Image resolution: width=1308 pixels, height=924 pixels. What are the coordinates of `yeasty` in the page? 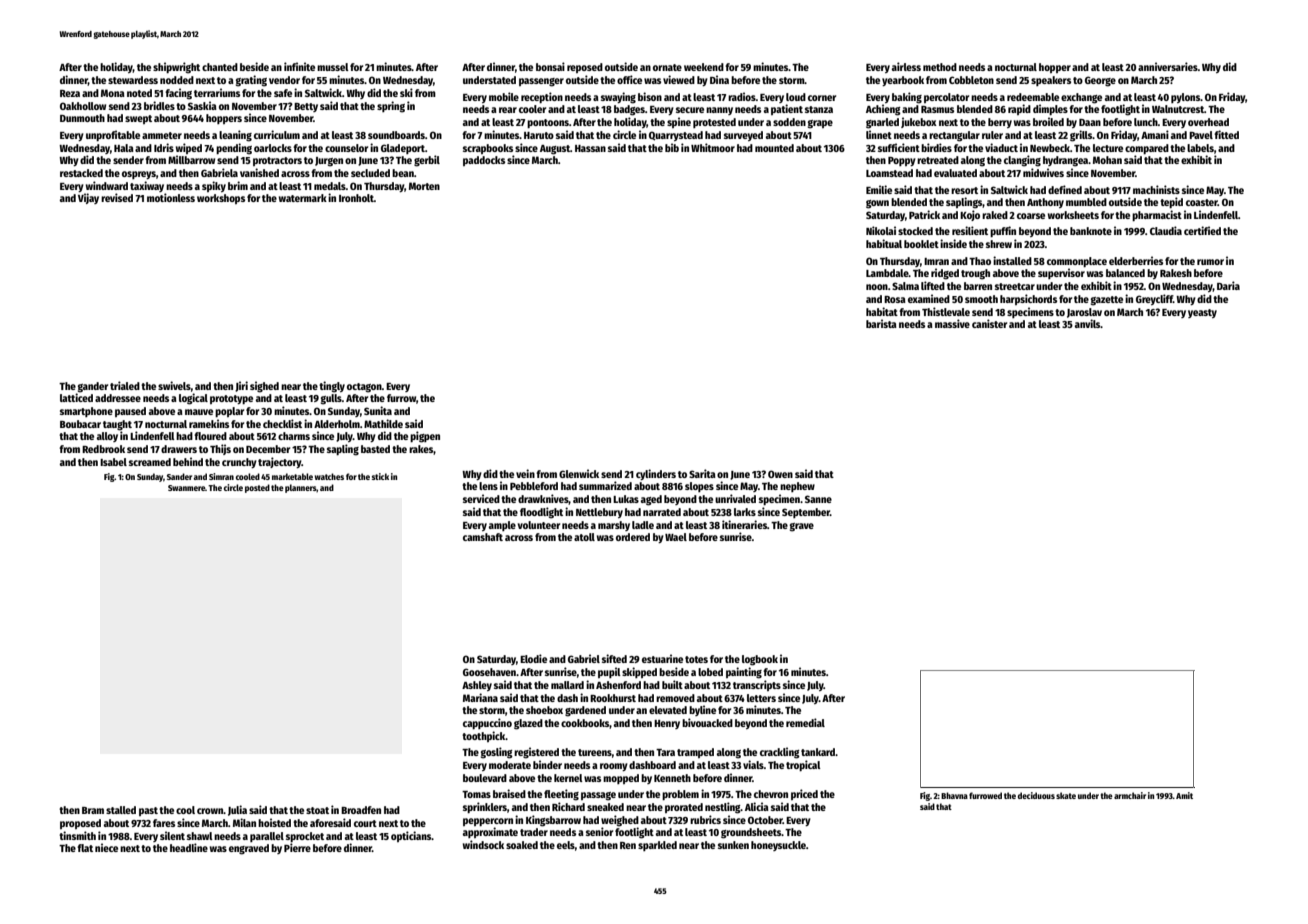 It's located at (1202, 313).
